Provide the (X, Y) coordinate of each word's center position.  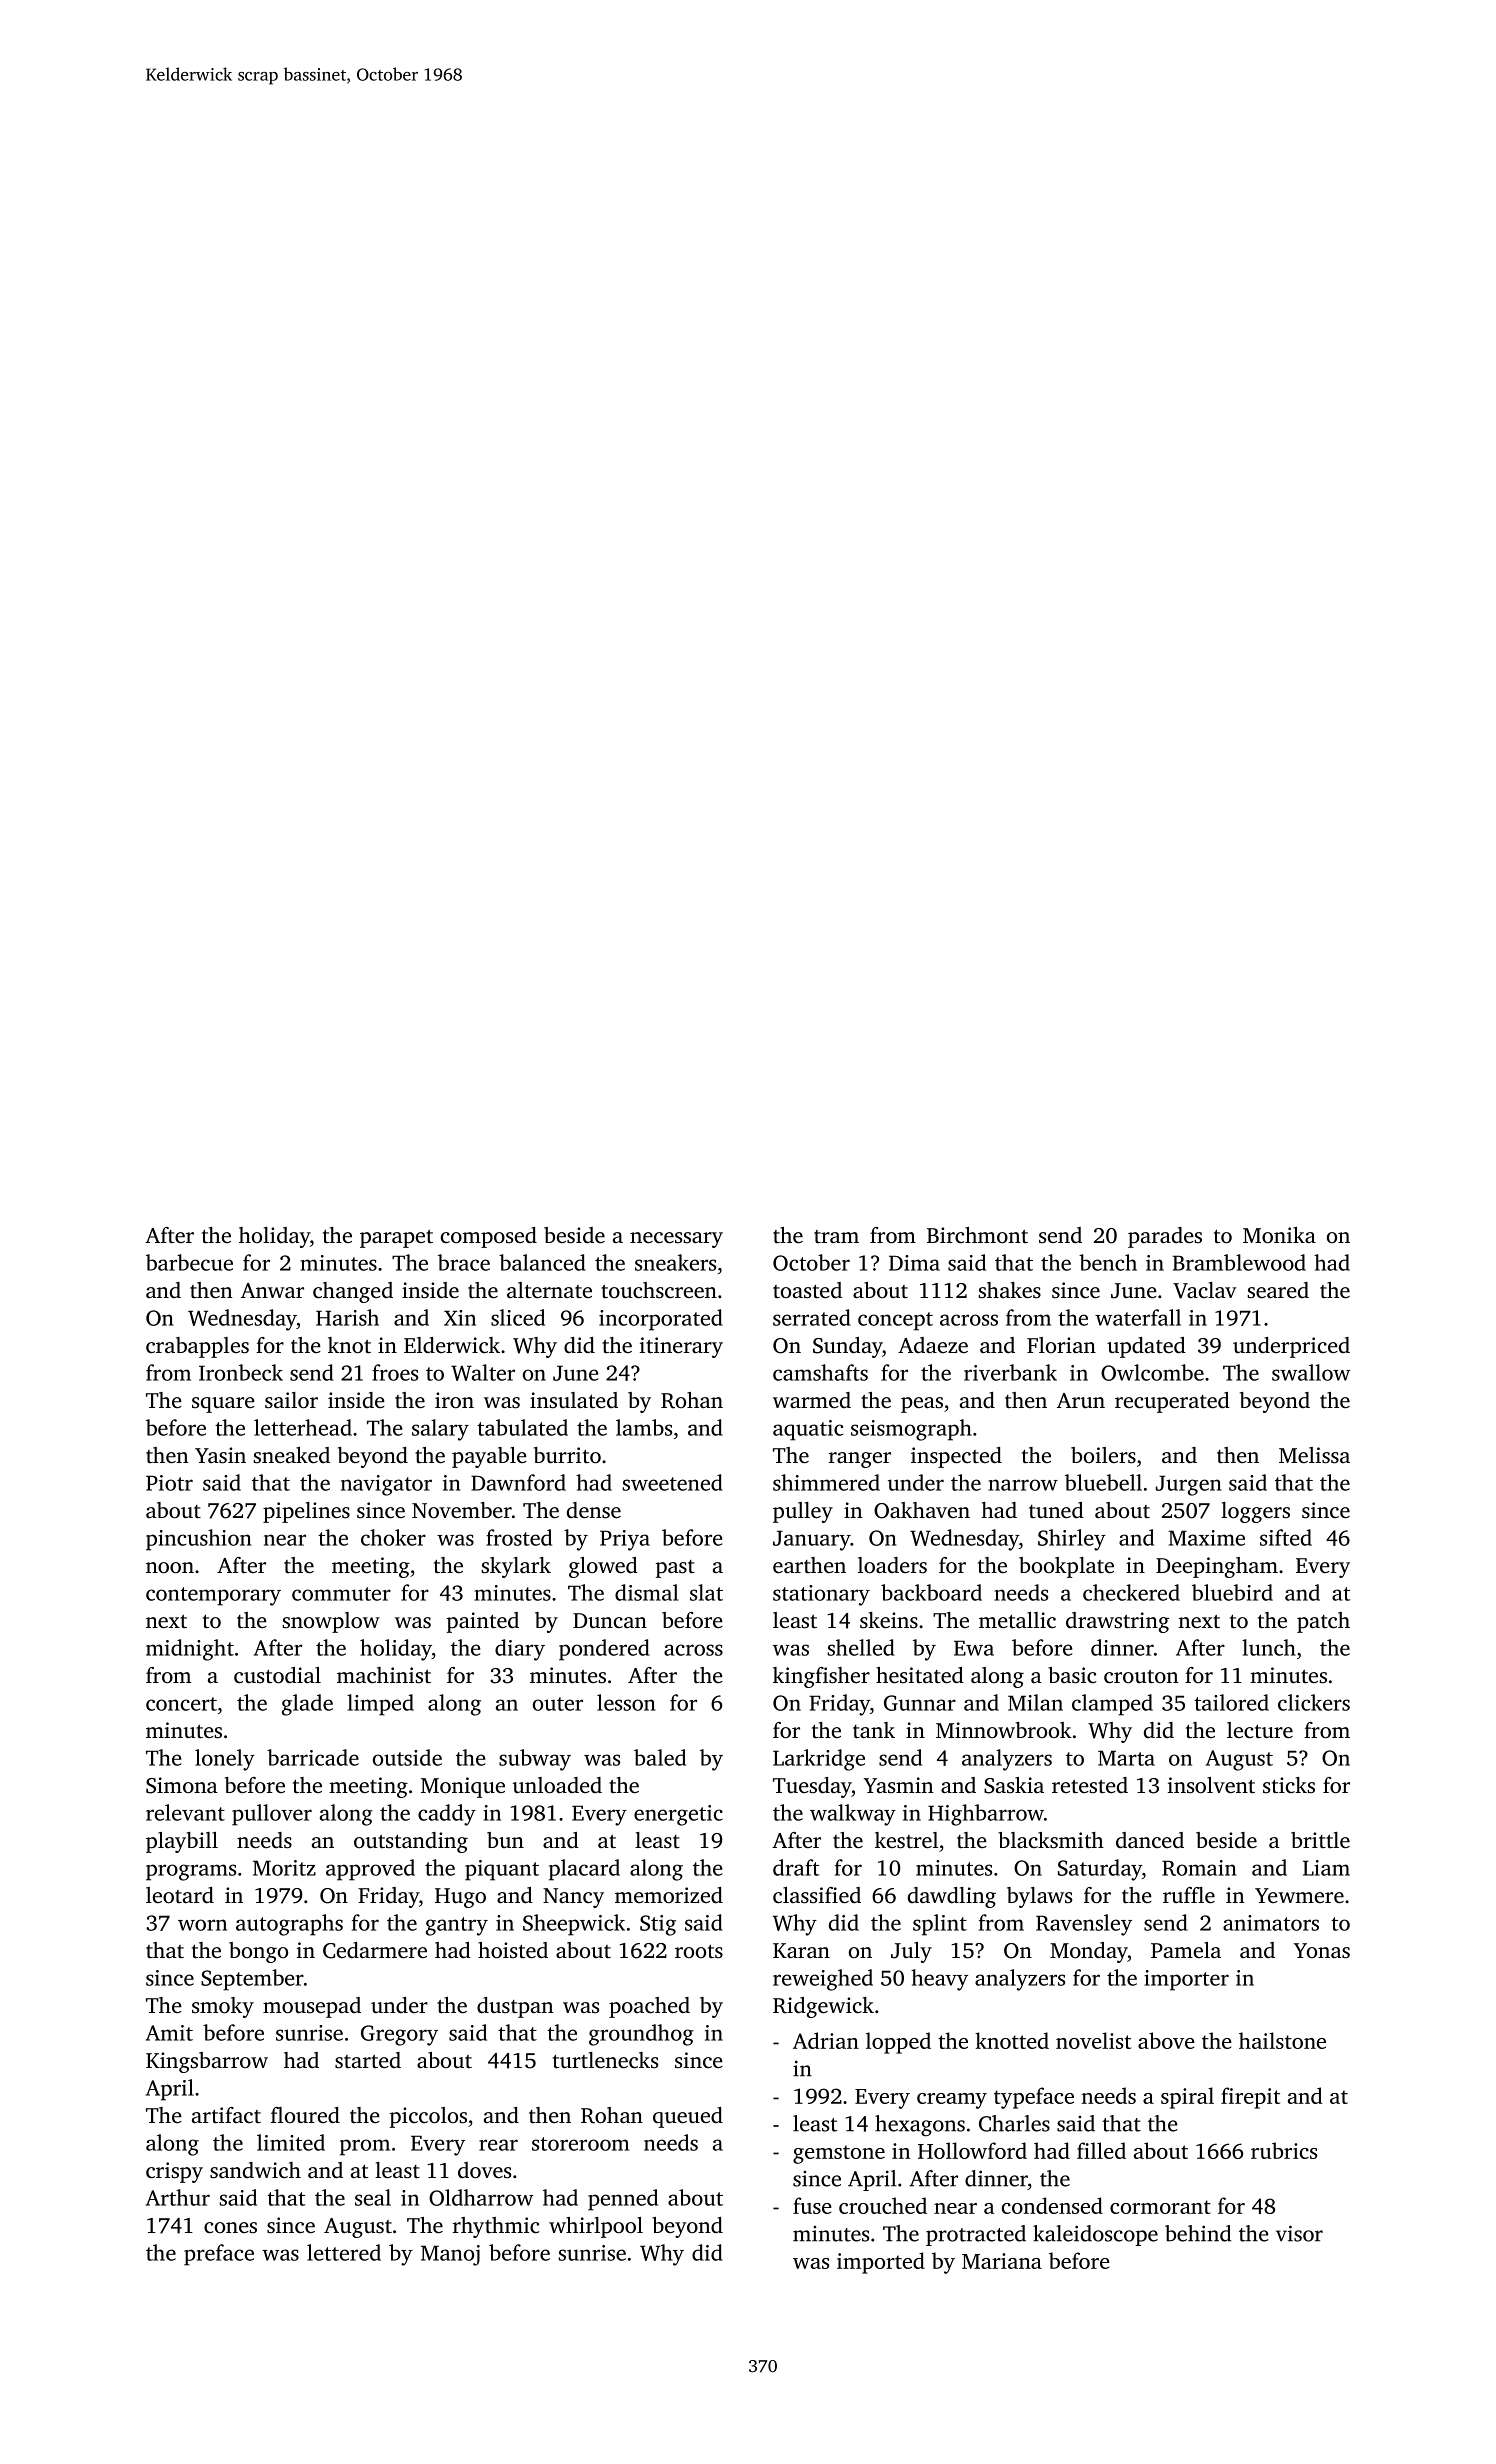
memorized (669, 1895)
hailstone (1282, 2040)
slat (706, 1592)
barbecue (189, 1262)
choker (393, 1537)
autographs (289, 1925)
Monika (1279, 1235)
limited (291, 2142)
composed (489, 1237)
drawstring (1117, 1622)
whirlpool (596, 2227)
